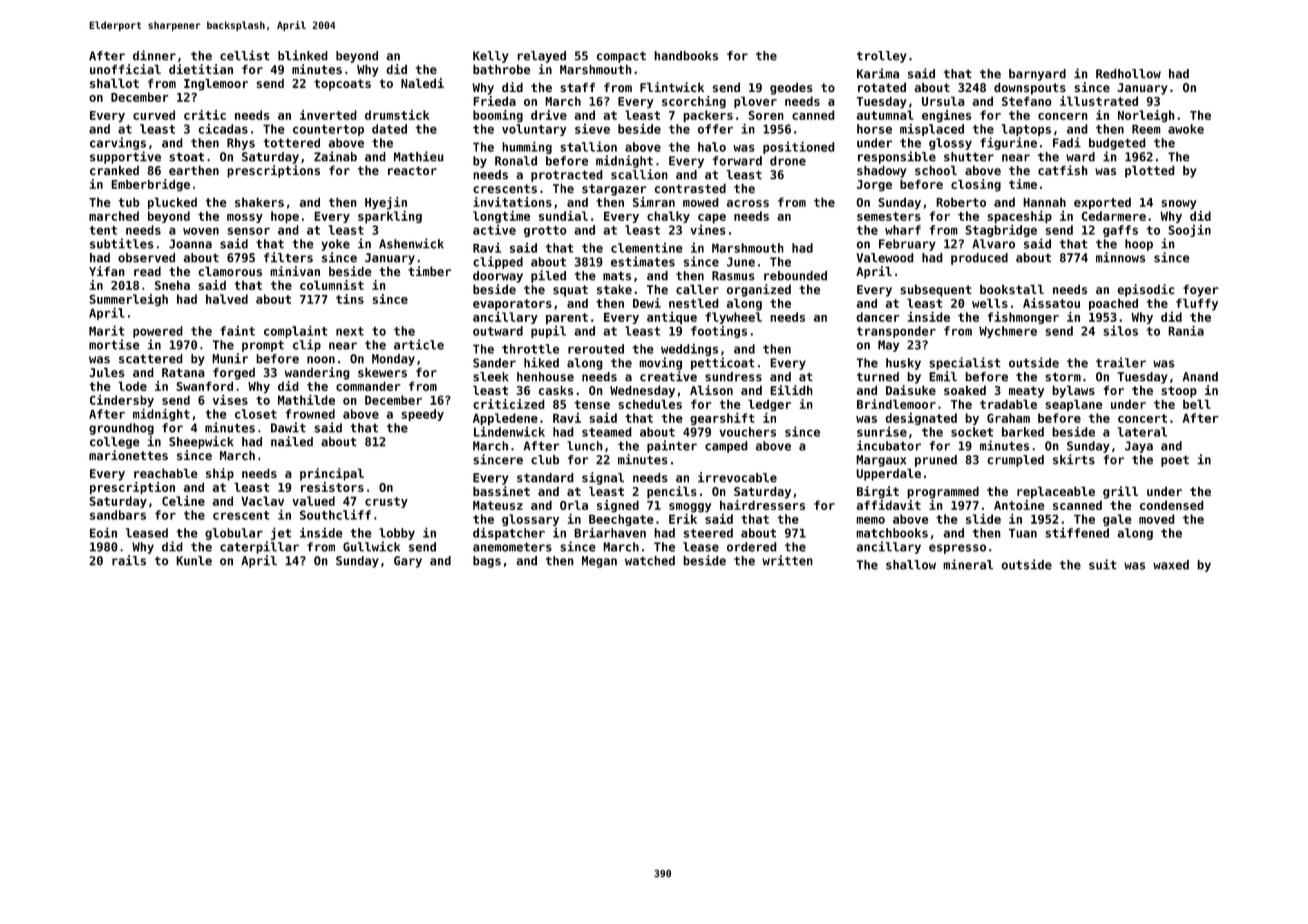 This image has height=924, width=1308. I want to click on blinked, so click(303, 55).
